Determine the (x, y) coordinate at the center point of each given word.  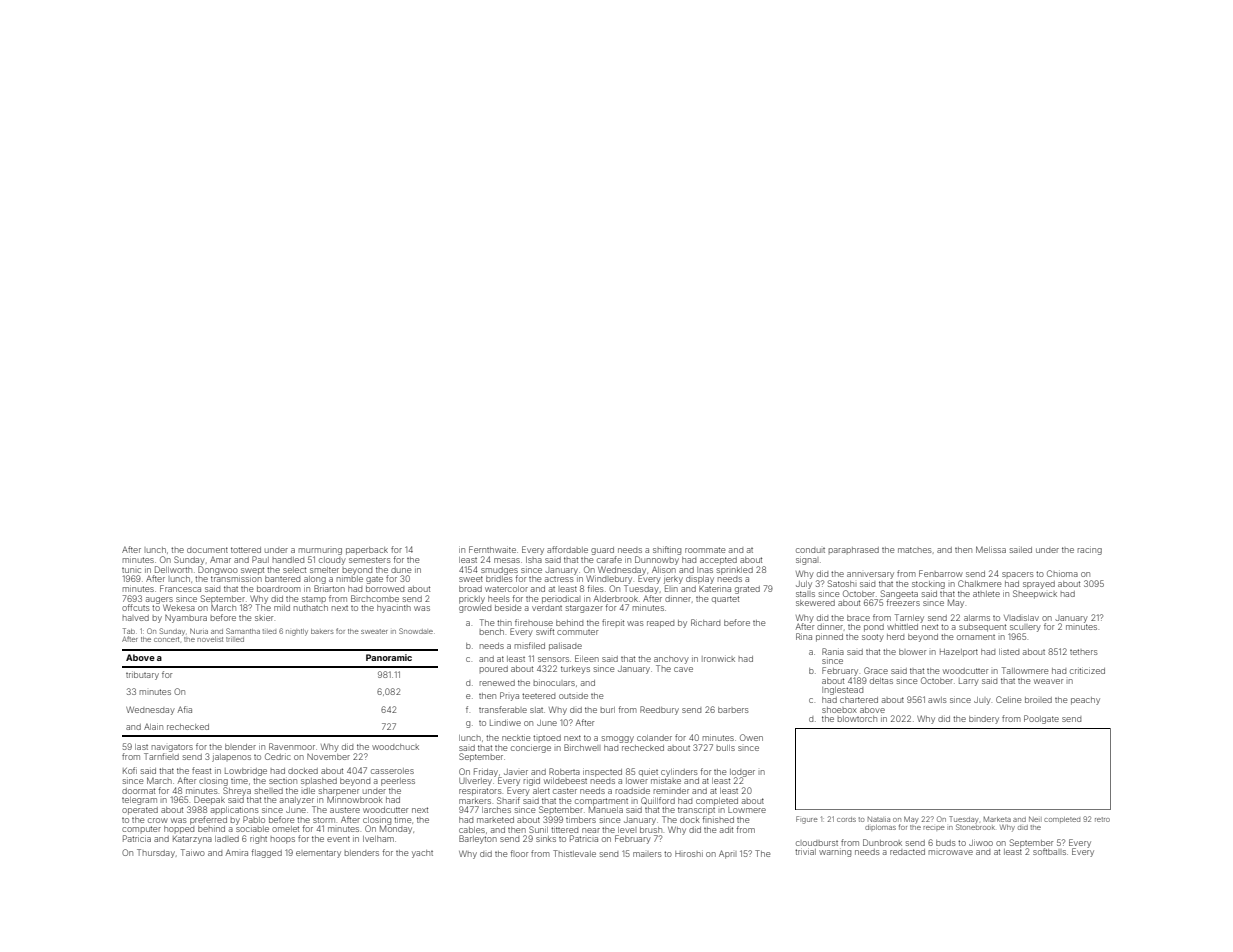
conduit (810, 550)
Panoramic (389, 657)
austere (345, 810)
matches (915, 550)
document (207, 550)
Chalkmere (979, 583)
